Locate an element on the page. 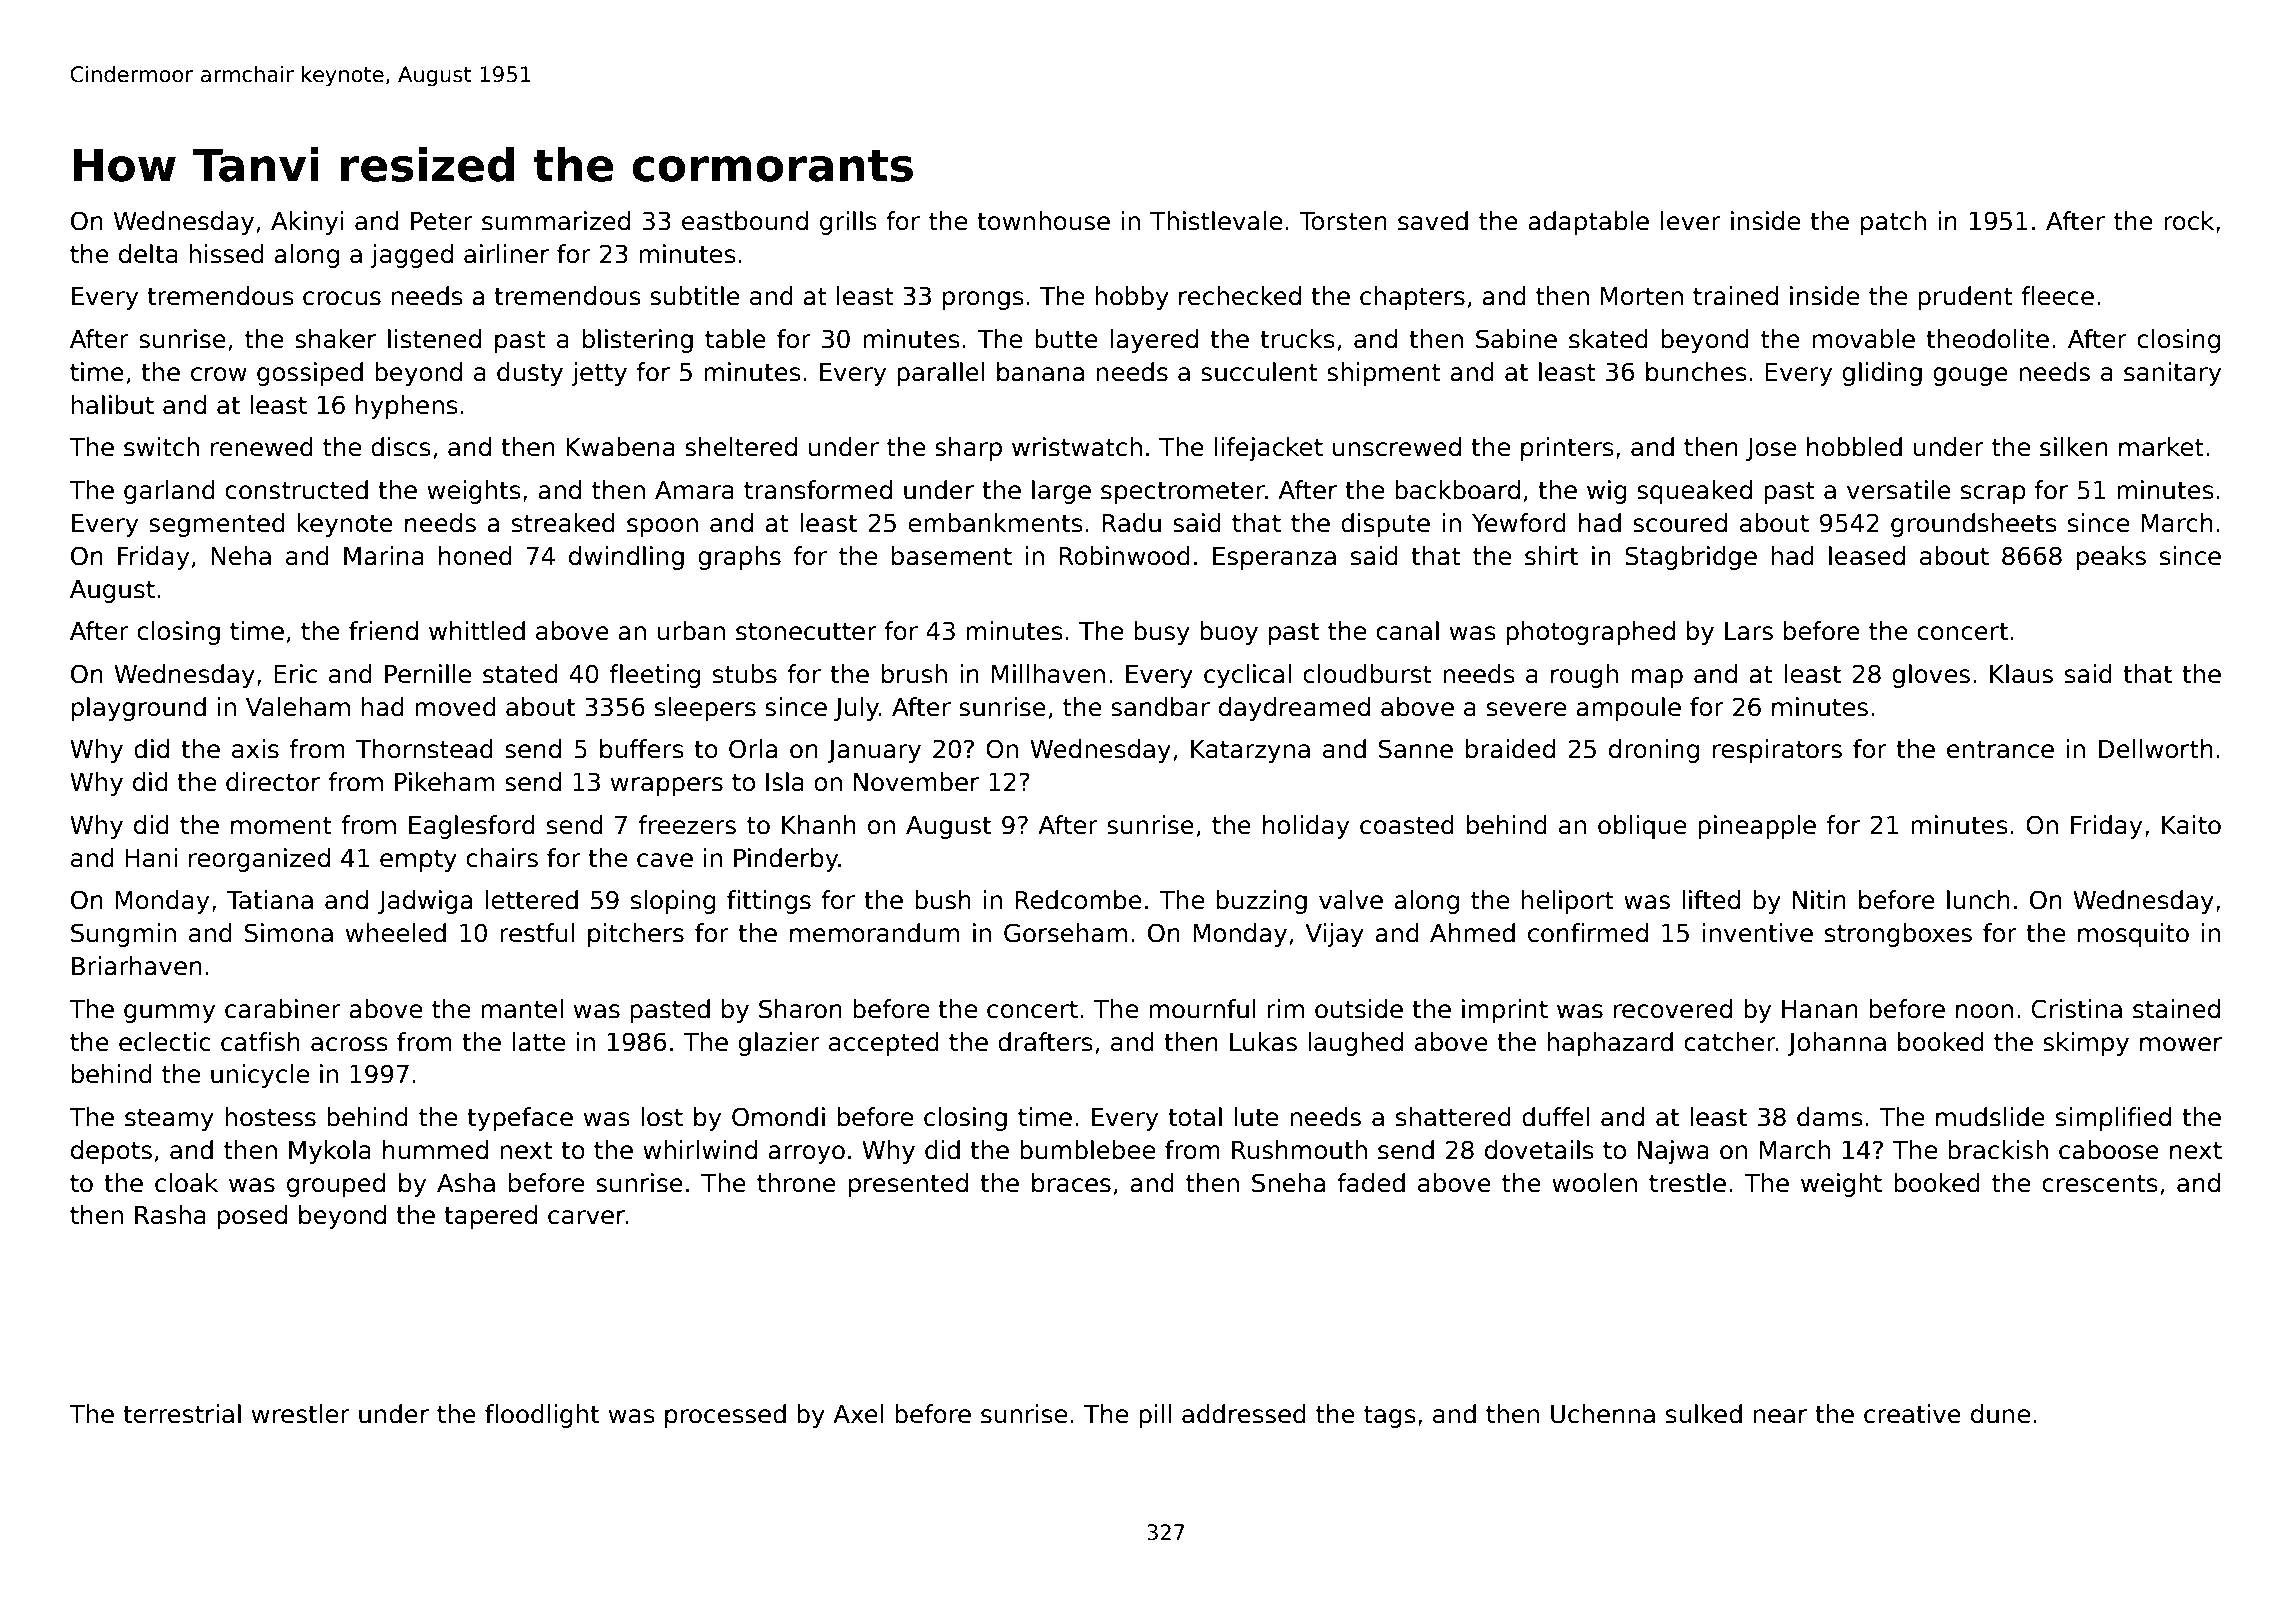 Image resolution: width=2292 pixels, height=1620 pixels. prudent is located at coordinates (1965, 298).
